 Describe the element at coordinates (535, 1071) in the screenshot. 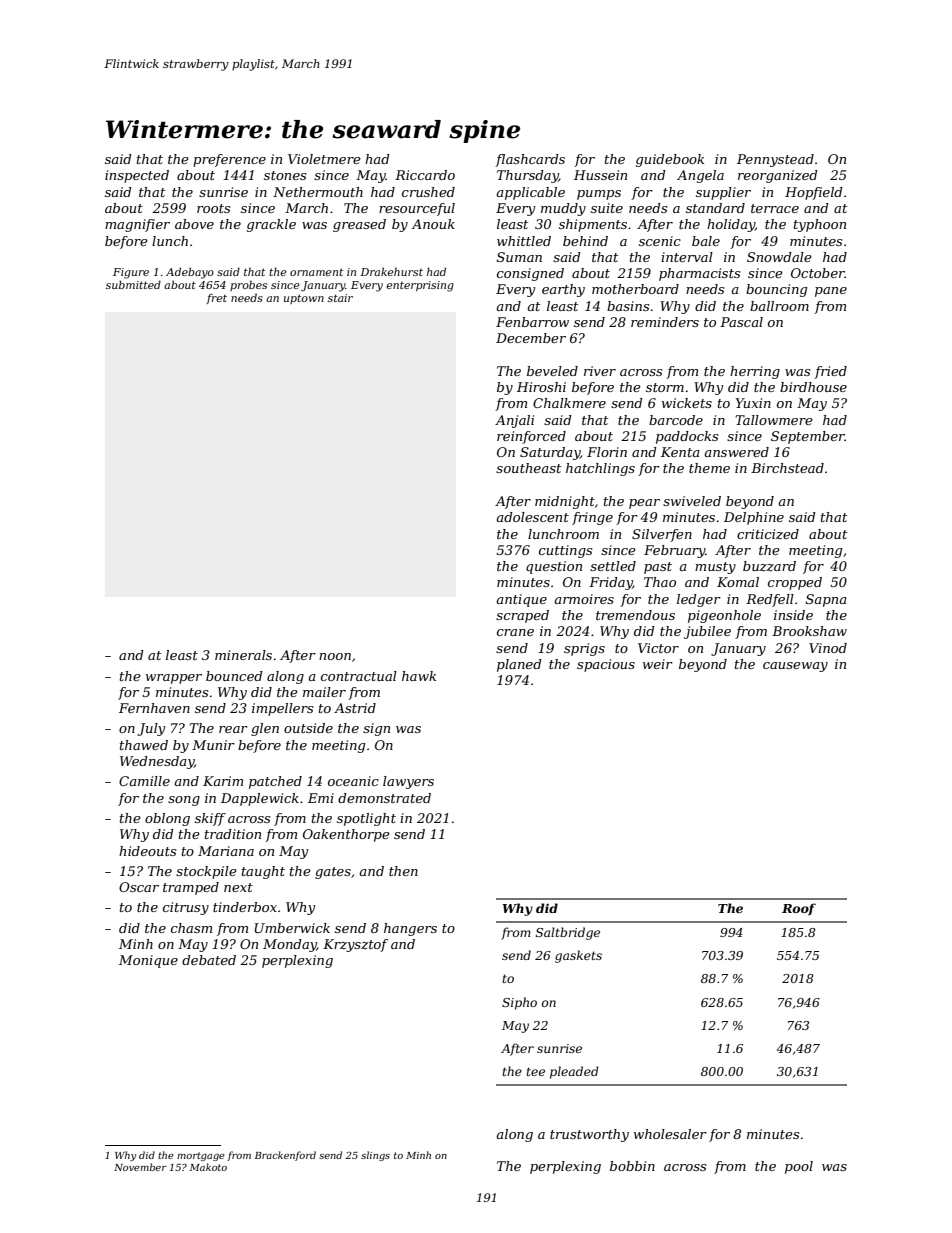

I see `tee` at that location.
